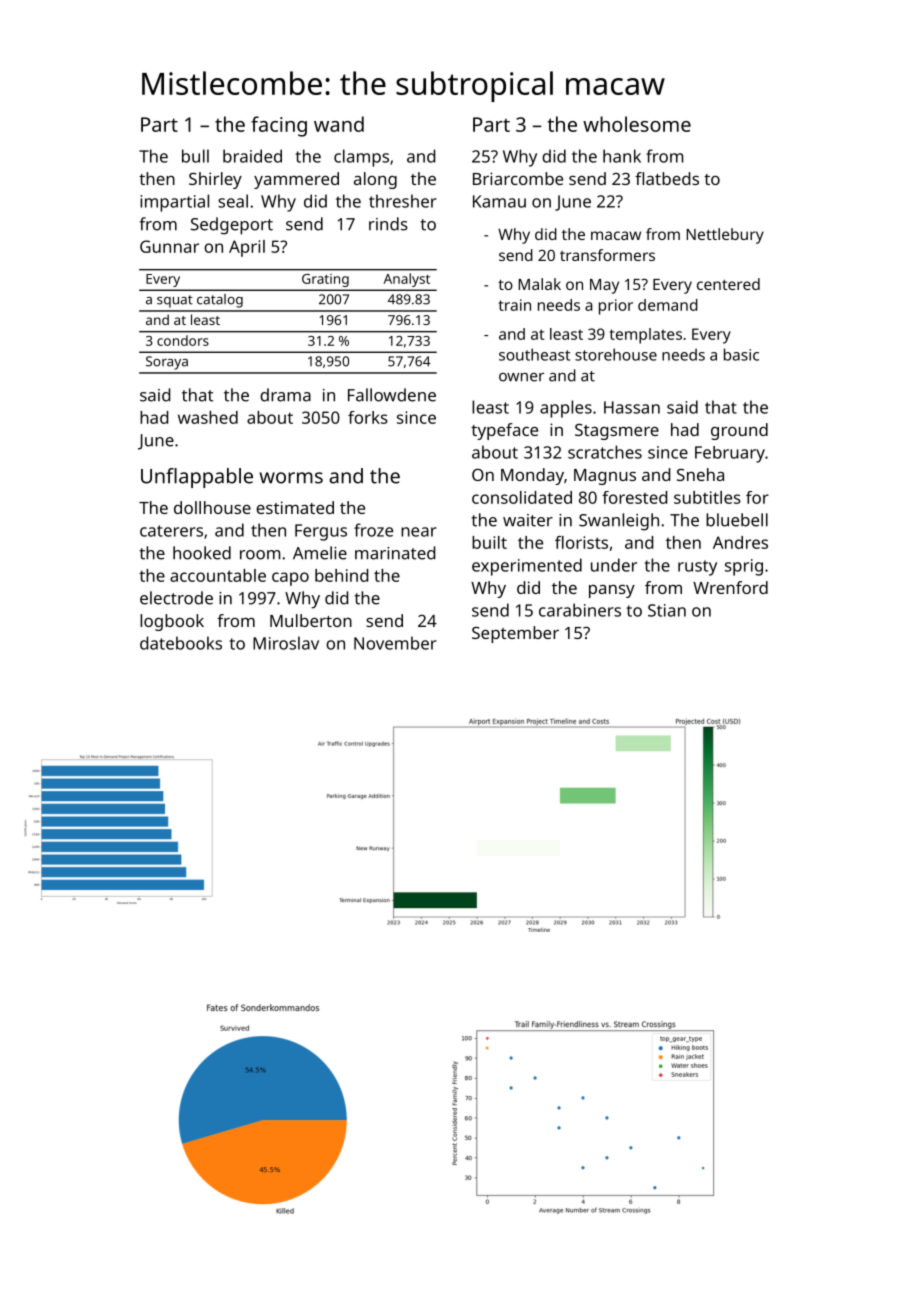 Image resolution: width=908 pixels, height=1316 pixels. I want to click on marinated, so click(395, 553).
